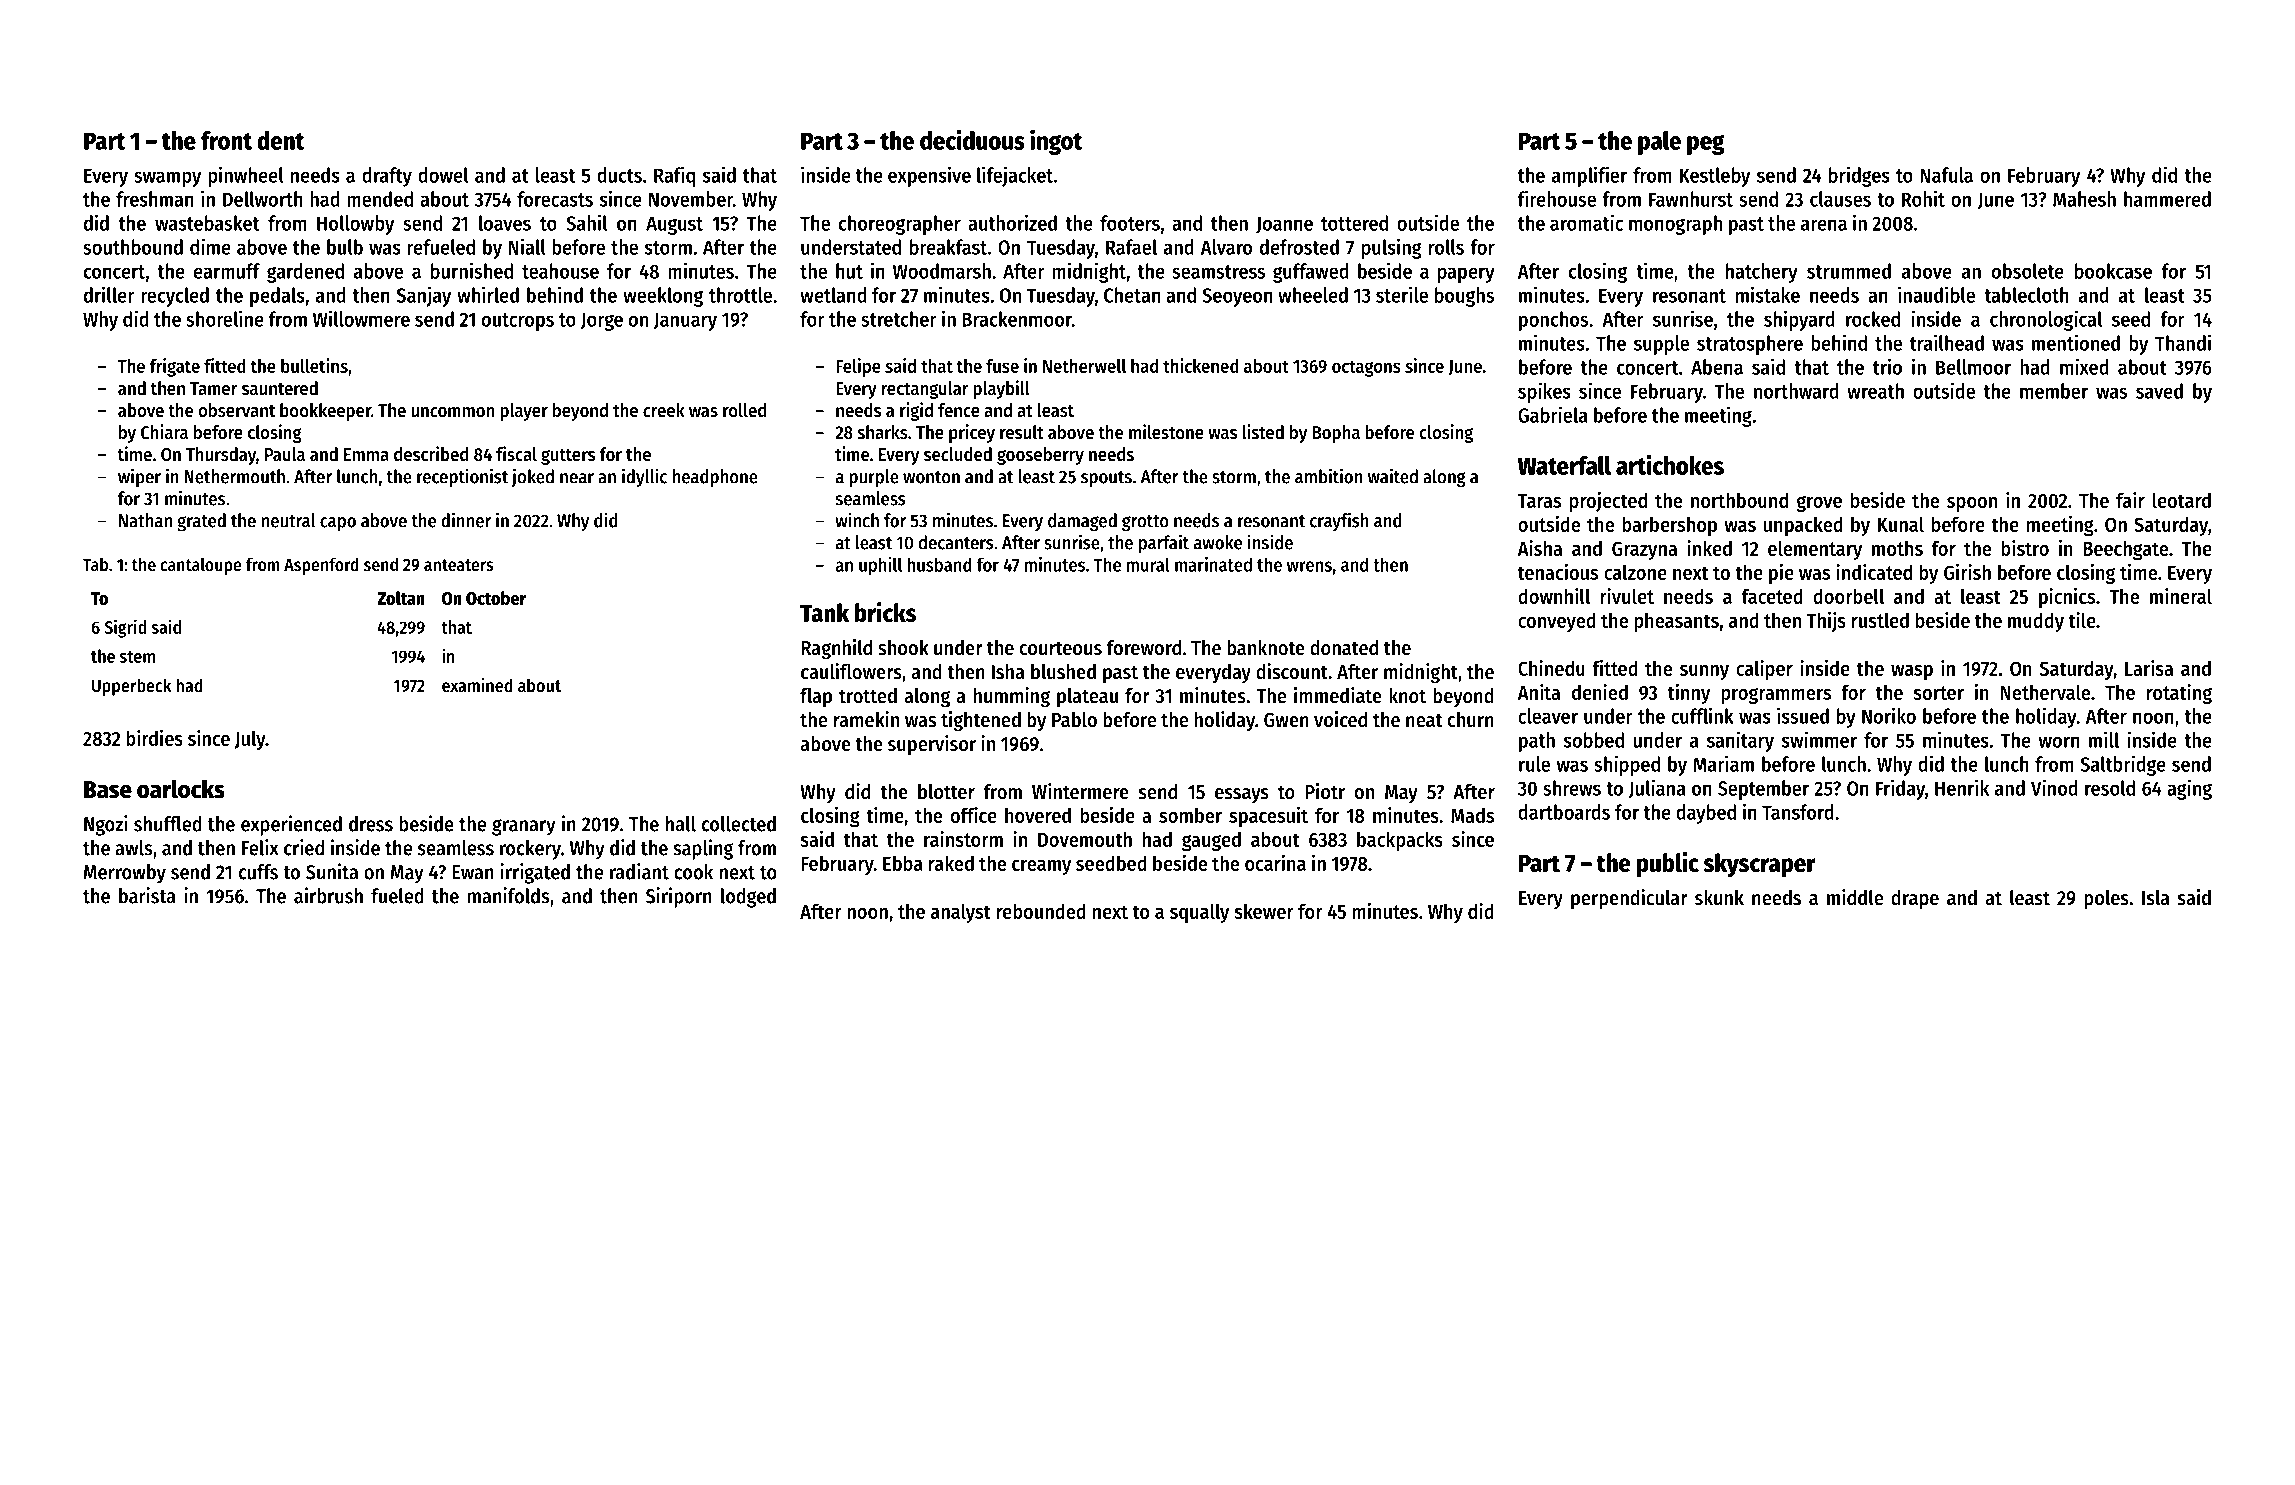  I want to click on gardened, so click(305, 273).
